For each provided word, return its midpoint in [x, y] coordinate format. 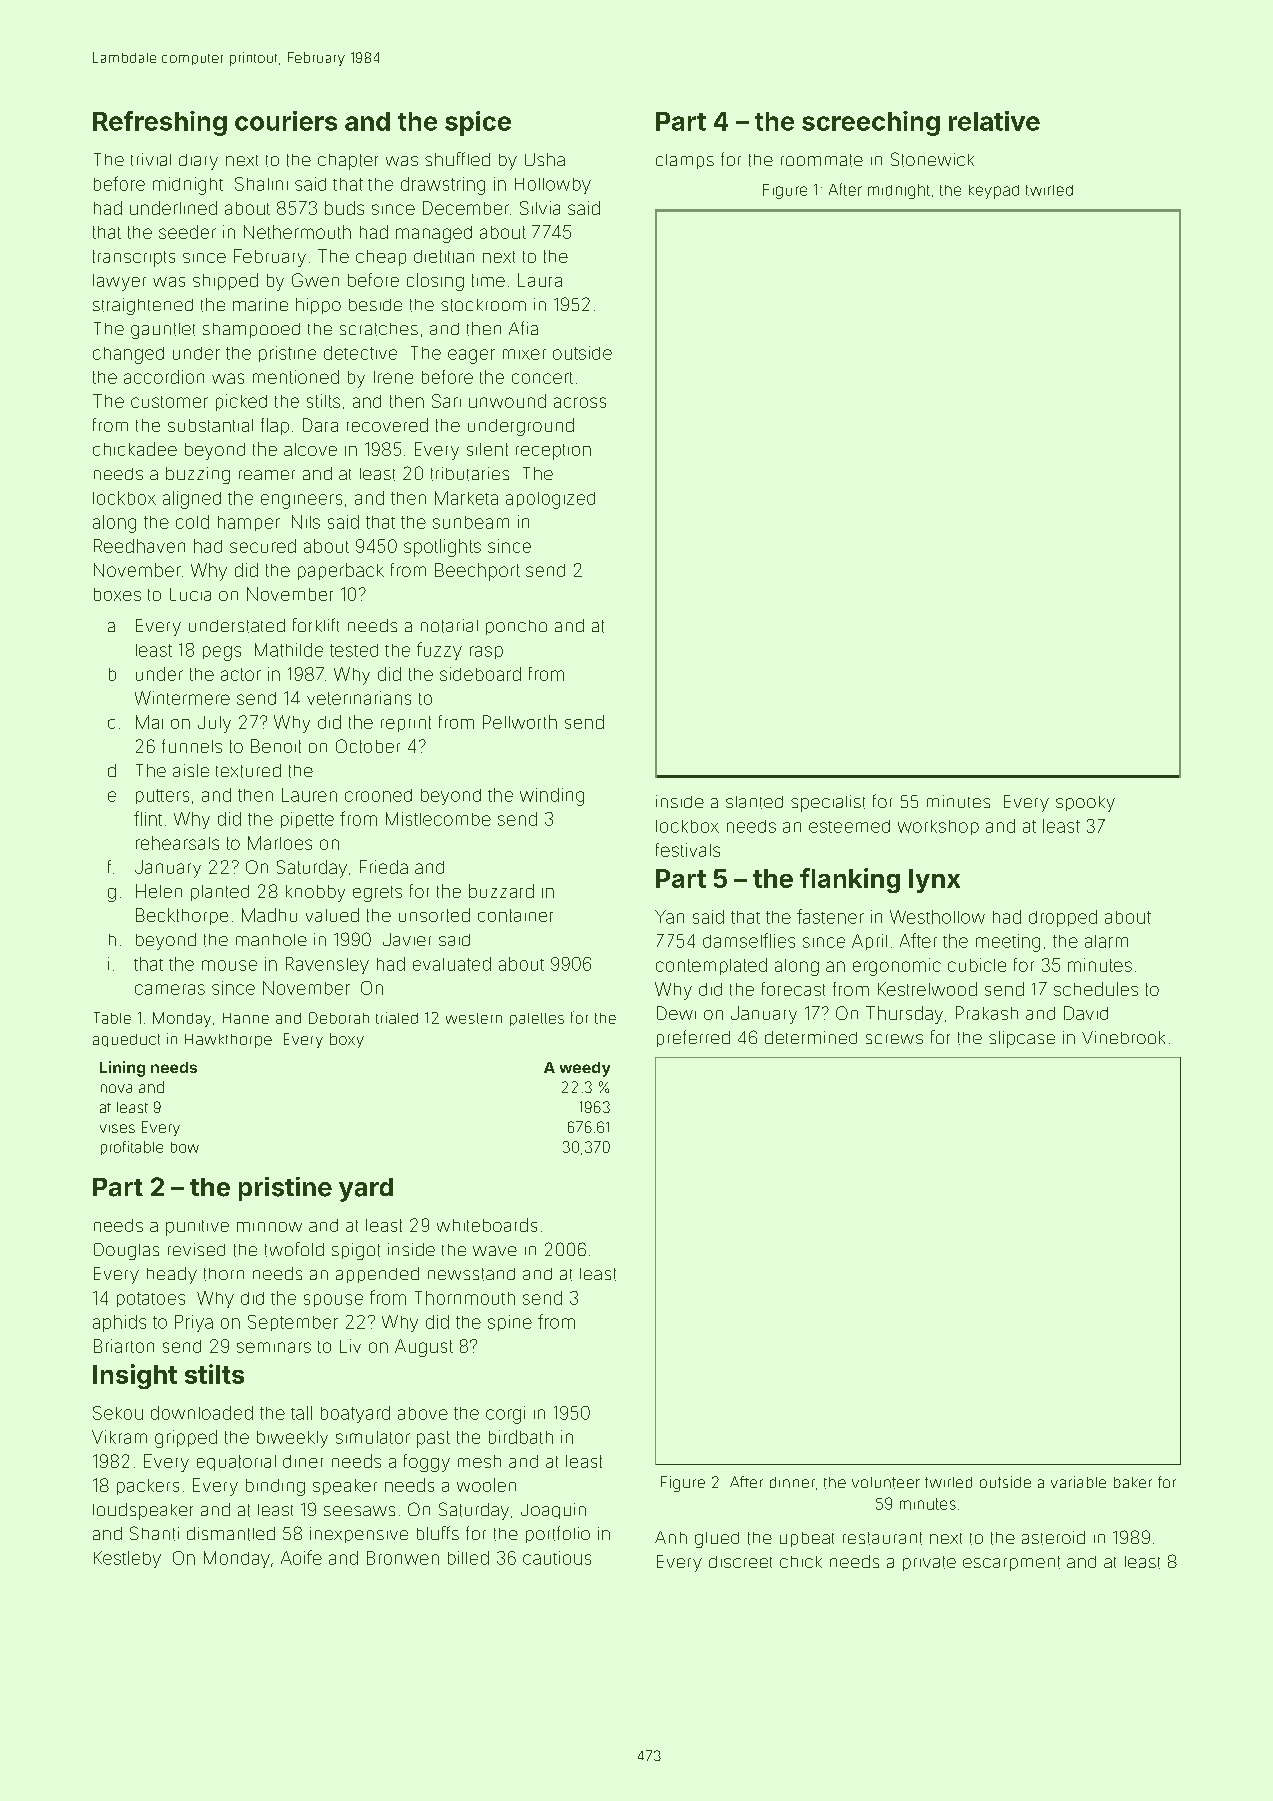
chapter [348, 162]
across [580, 402]
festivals [688, 850]
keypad [994, 192]
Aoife [301, 1557]
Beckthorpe [182, 916]
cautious [557, 1558]
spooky [1085, 804]
